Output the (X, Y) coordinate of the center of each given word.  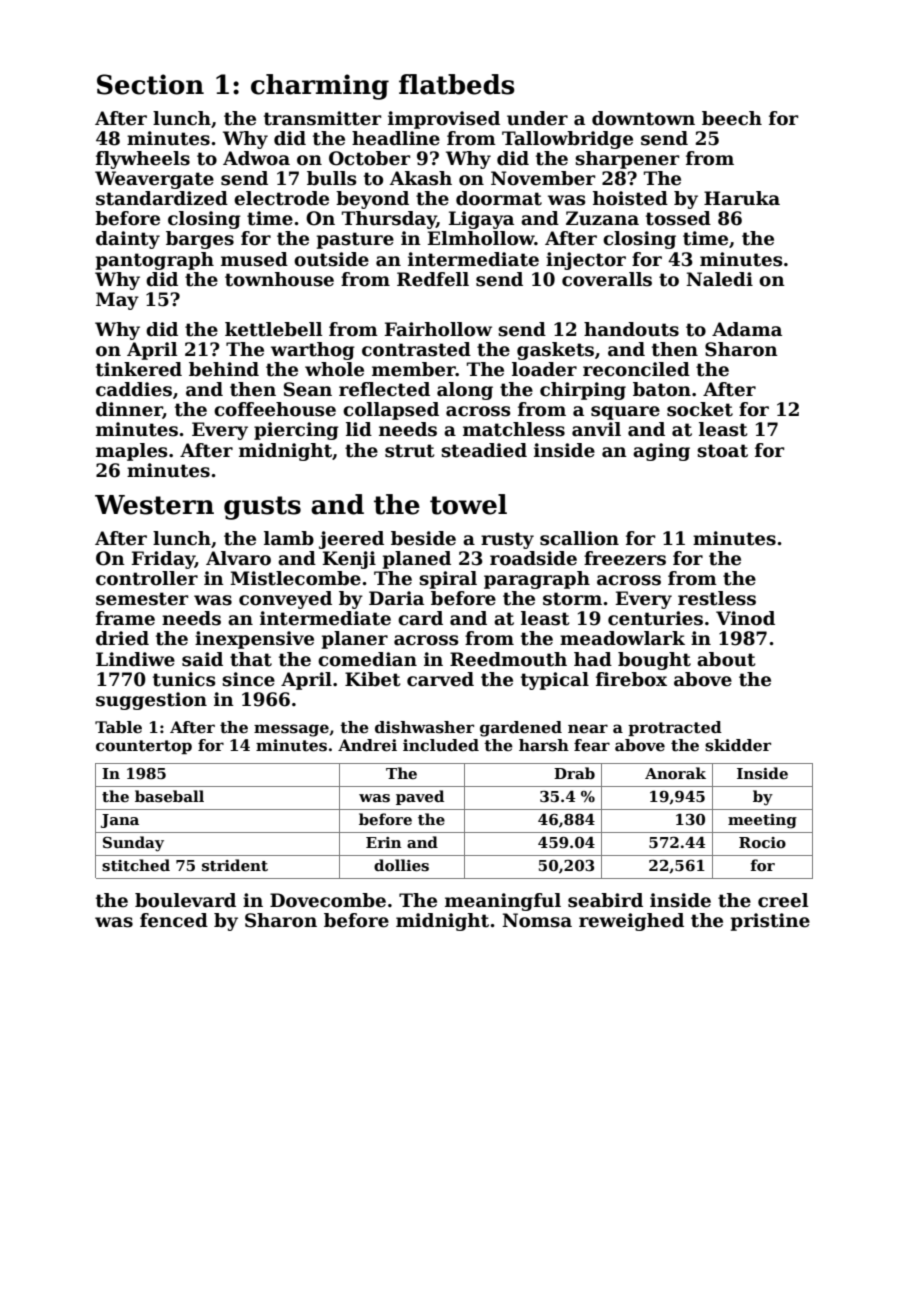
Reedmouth (508, 659)
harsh (544, 745)
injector (586, 261)
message (291, 730)
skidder (738, 745)
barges (200, 240)
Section (150, 84)
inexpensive (254, 640)
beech (732, 118)
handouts (631, 329)
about (726, 659)
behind (224, 369)
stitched (136, 865)
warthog (313, 351)
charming (320, 87)
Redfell (433, 279)
